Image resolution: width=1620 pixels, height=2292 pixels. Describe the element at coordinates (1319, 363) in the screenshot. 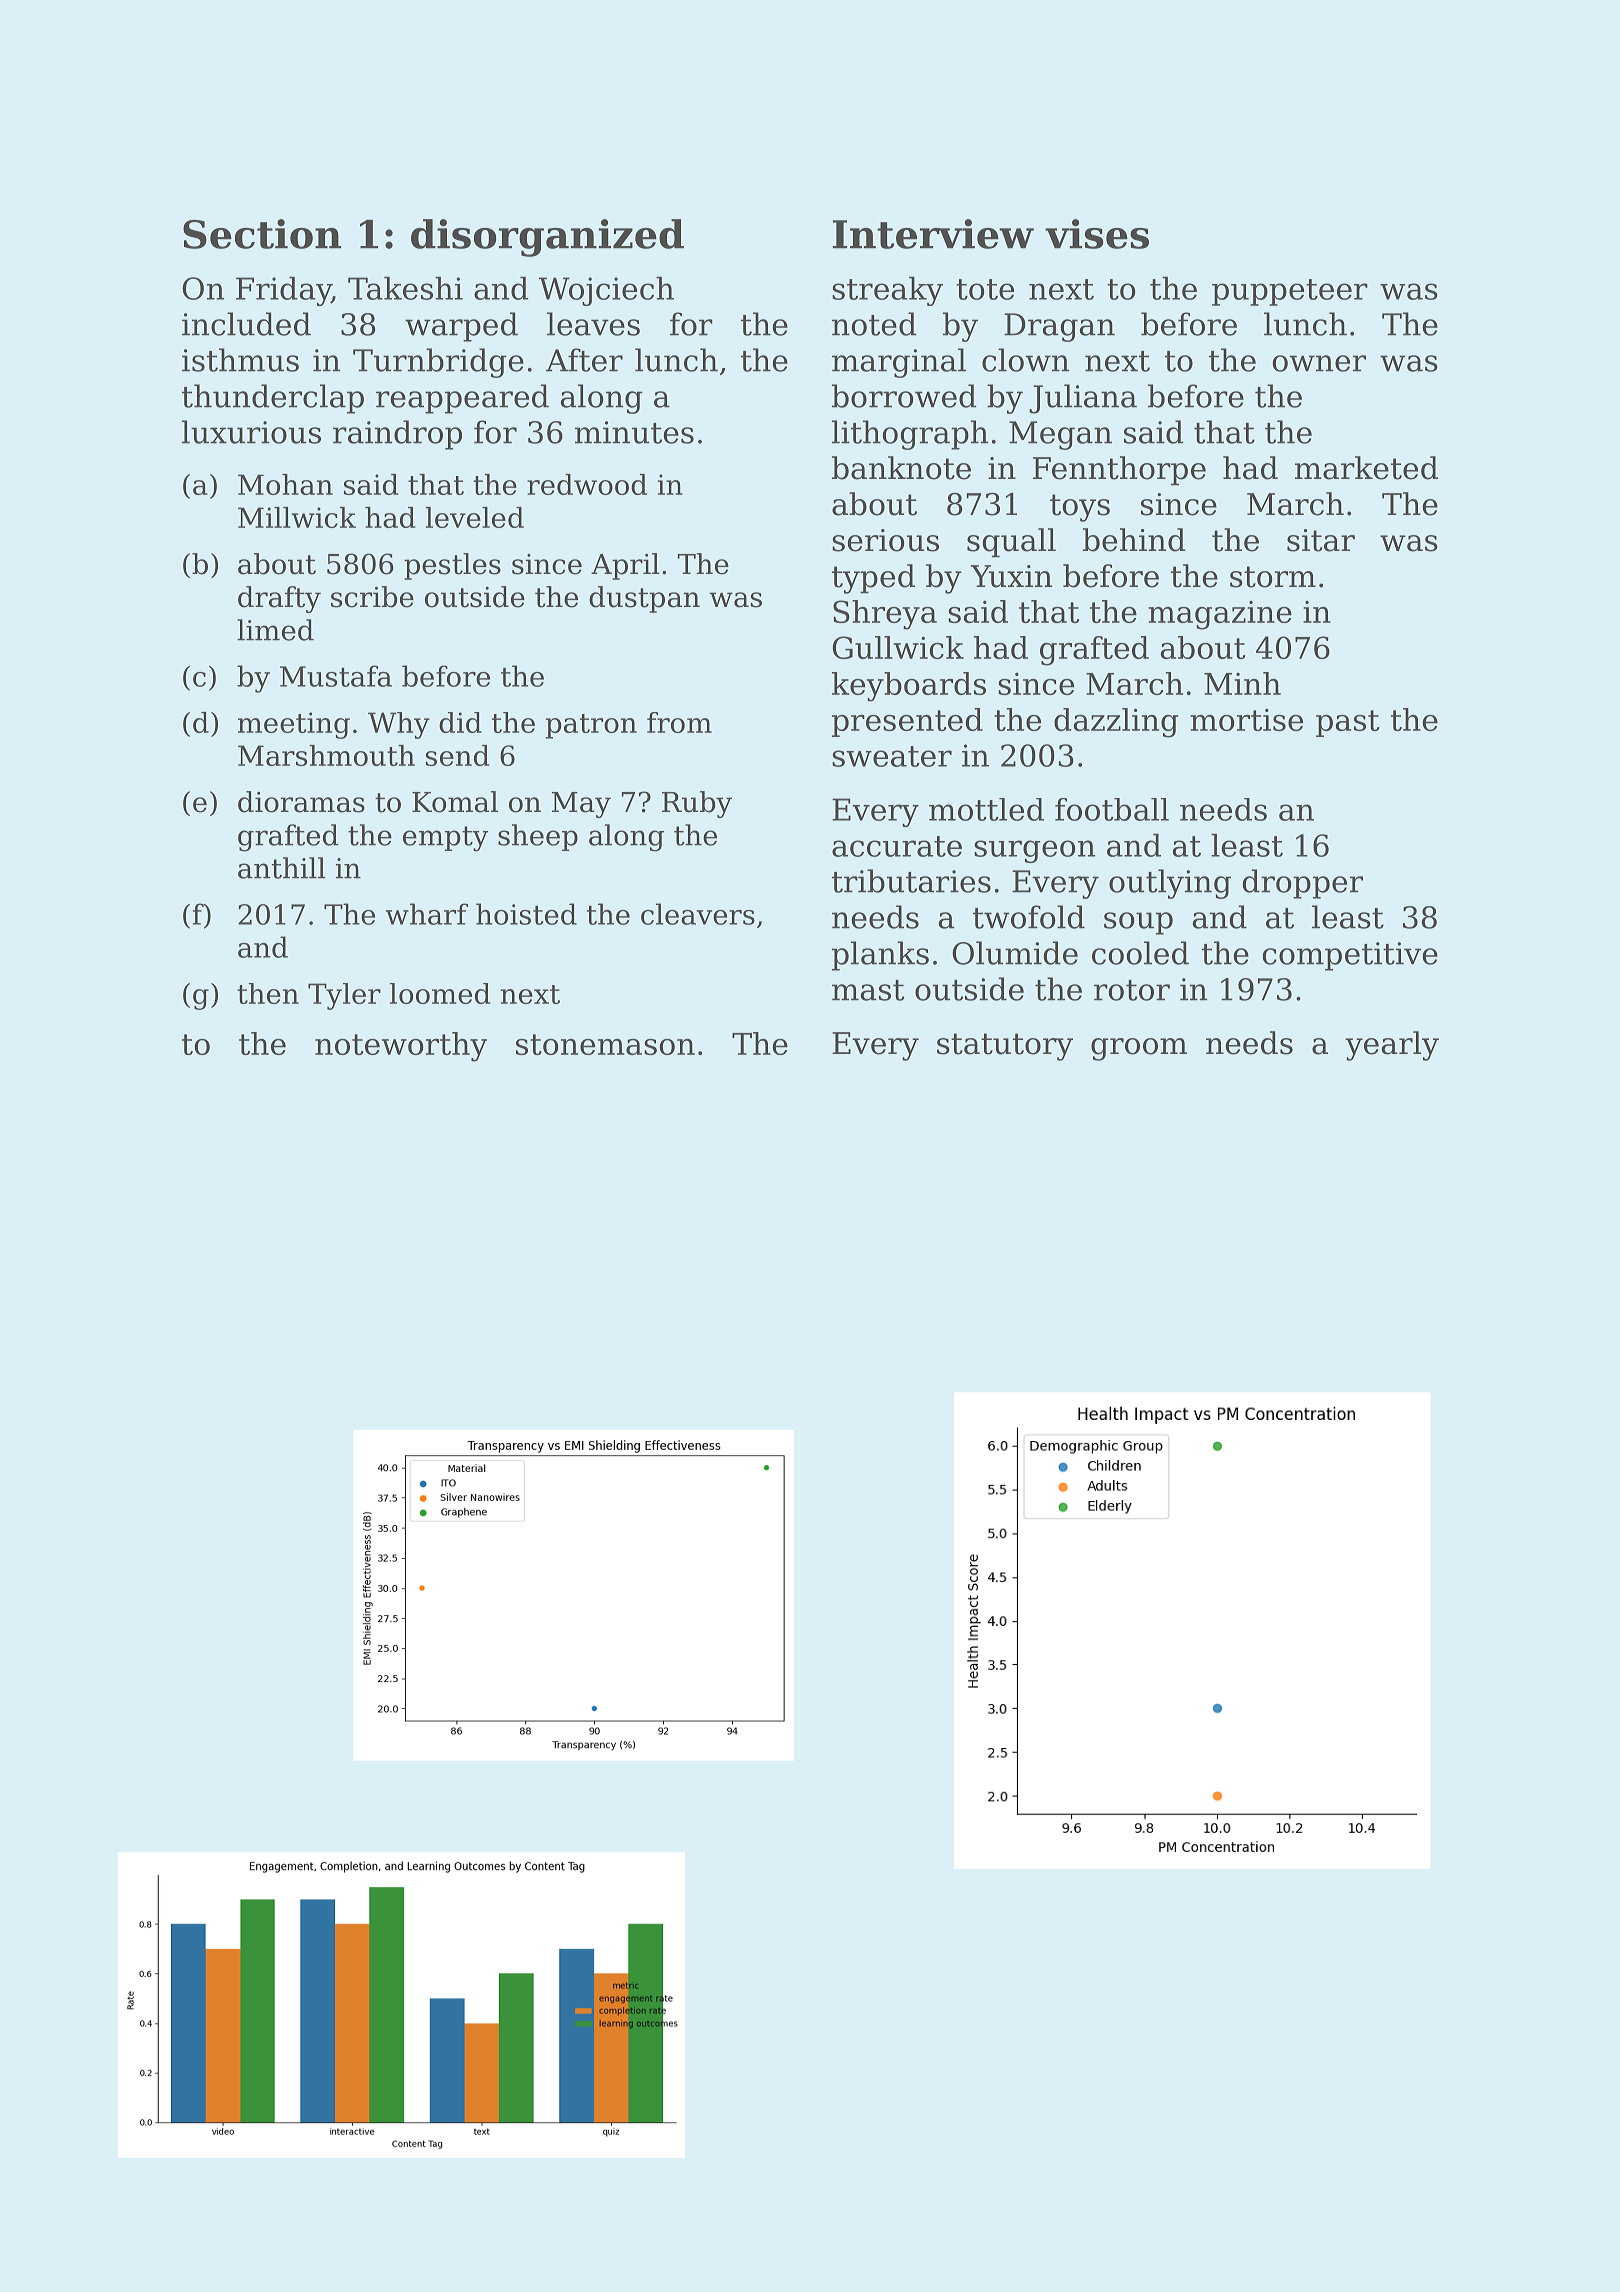

I see `owner` at that location.
